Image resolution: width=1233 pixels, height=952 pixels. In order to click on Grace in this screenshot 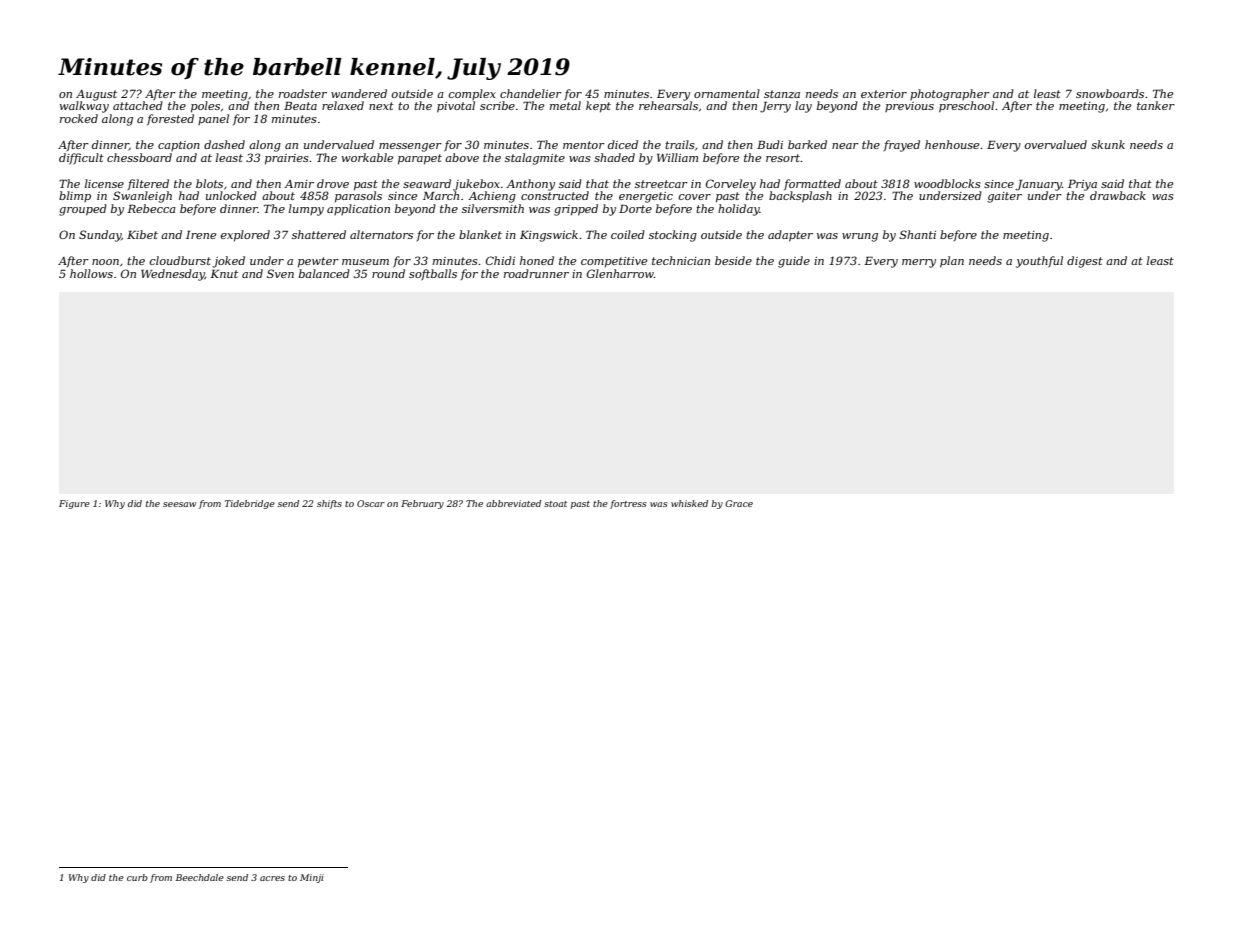, I will do `click(739, 503)`.
